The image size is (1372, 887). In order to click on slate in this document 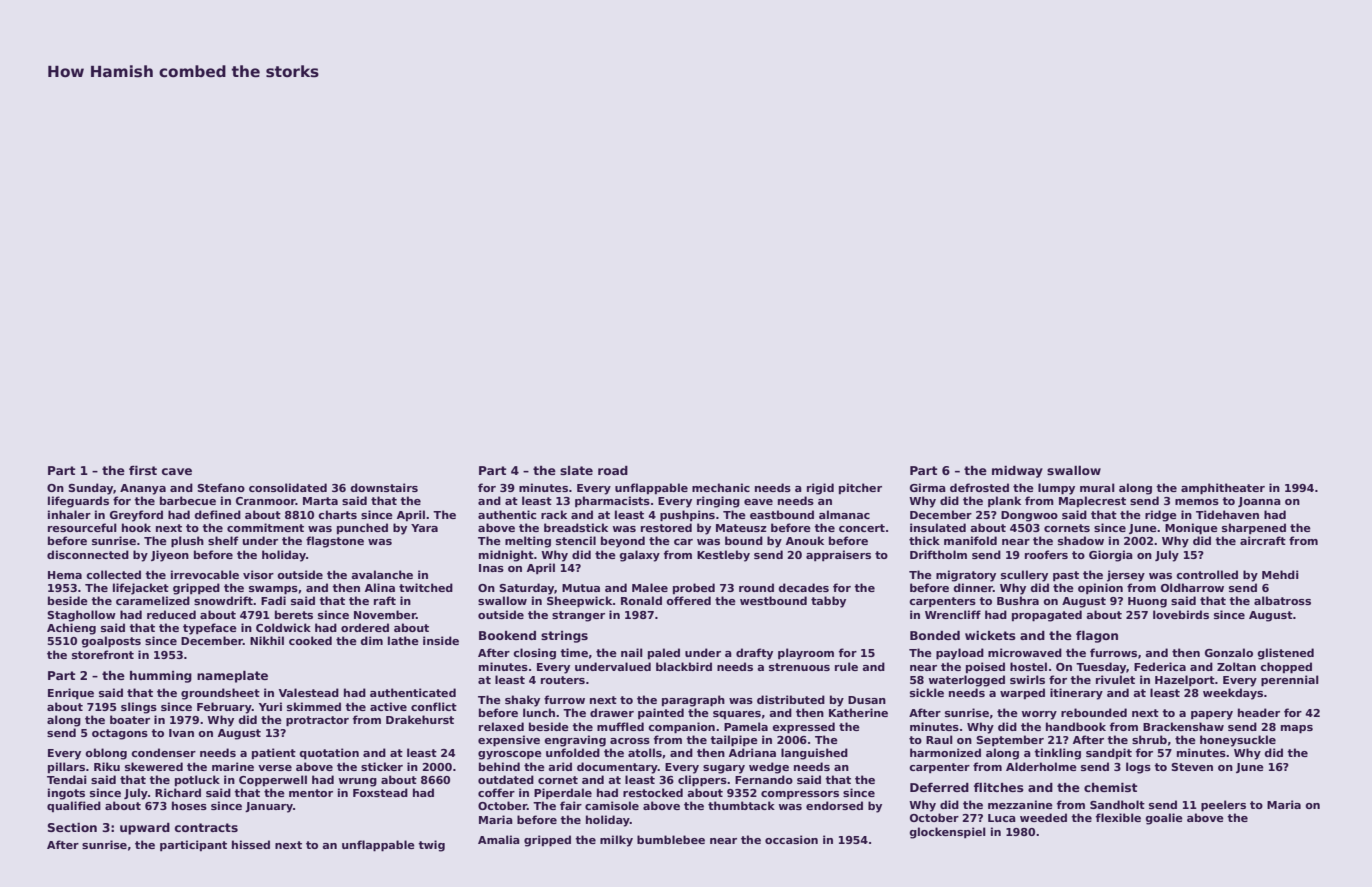, I will do `click(576, 470)`.
